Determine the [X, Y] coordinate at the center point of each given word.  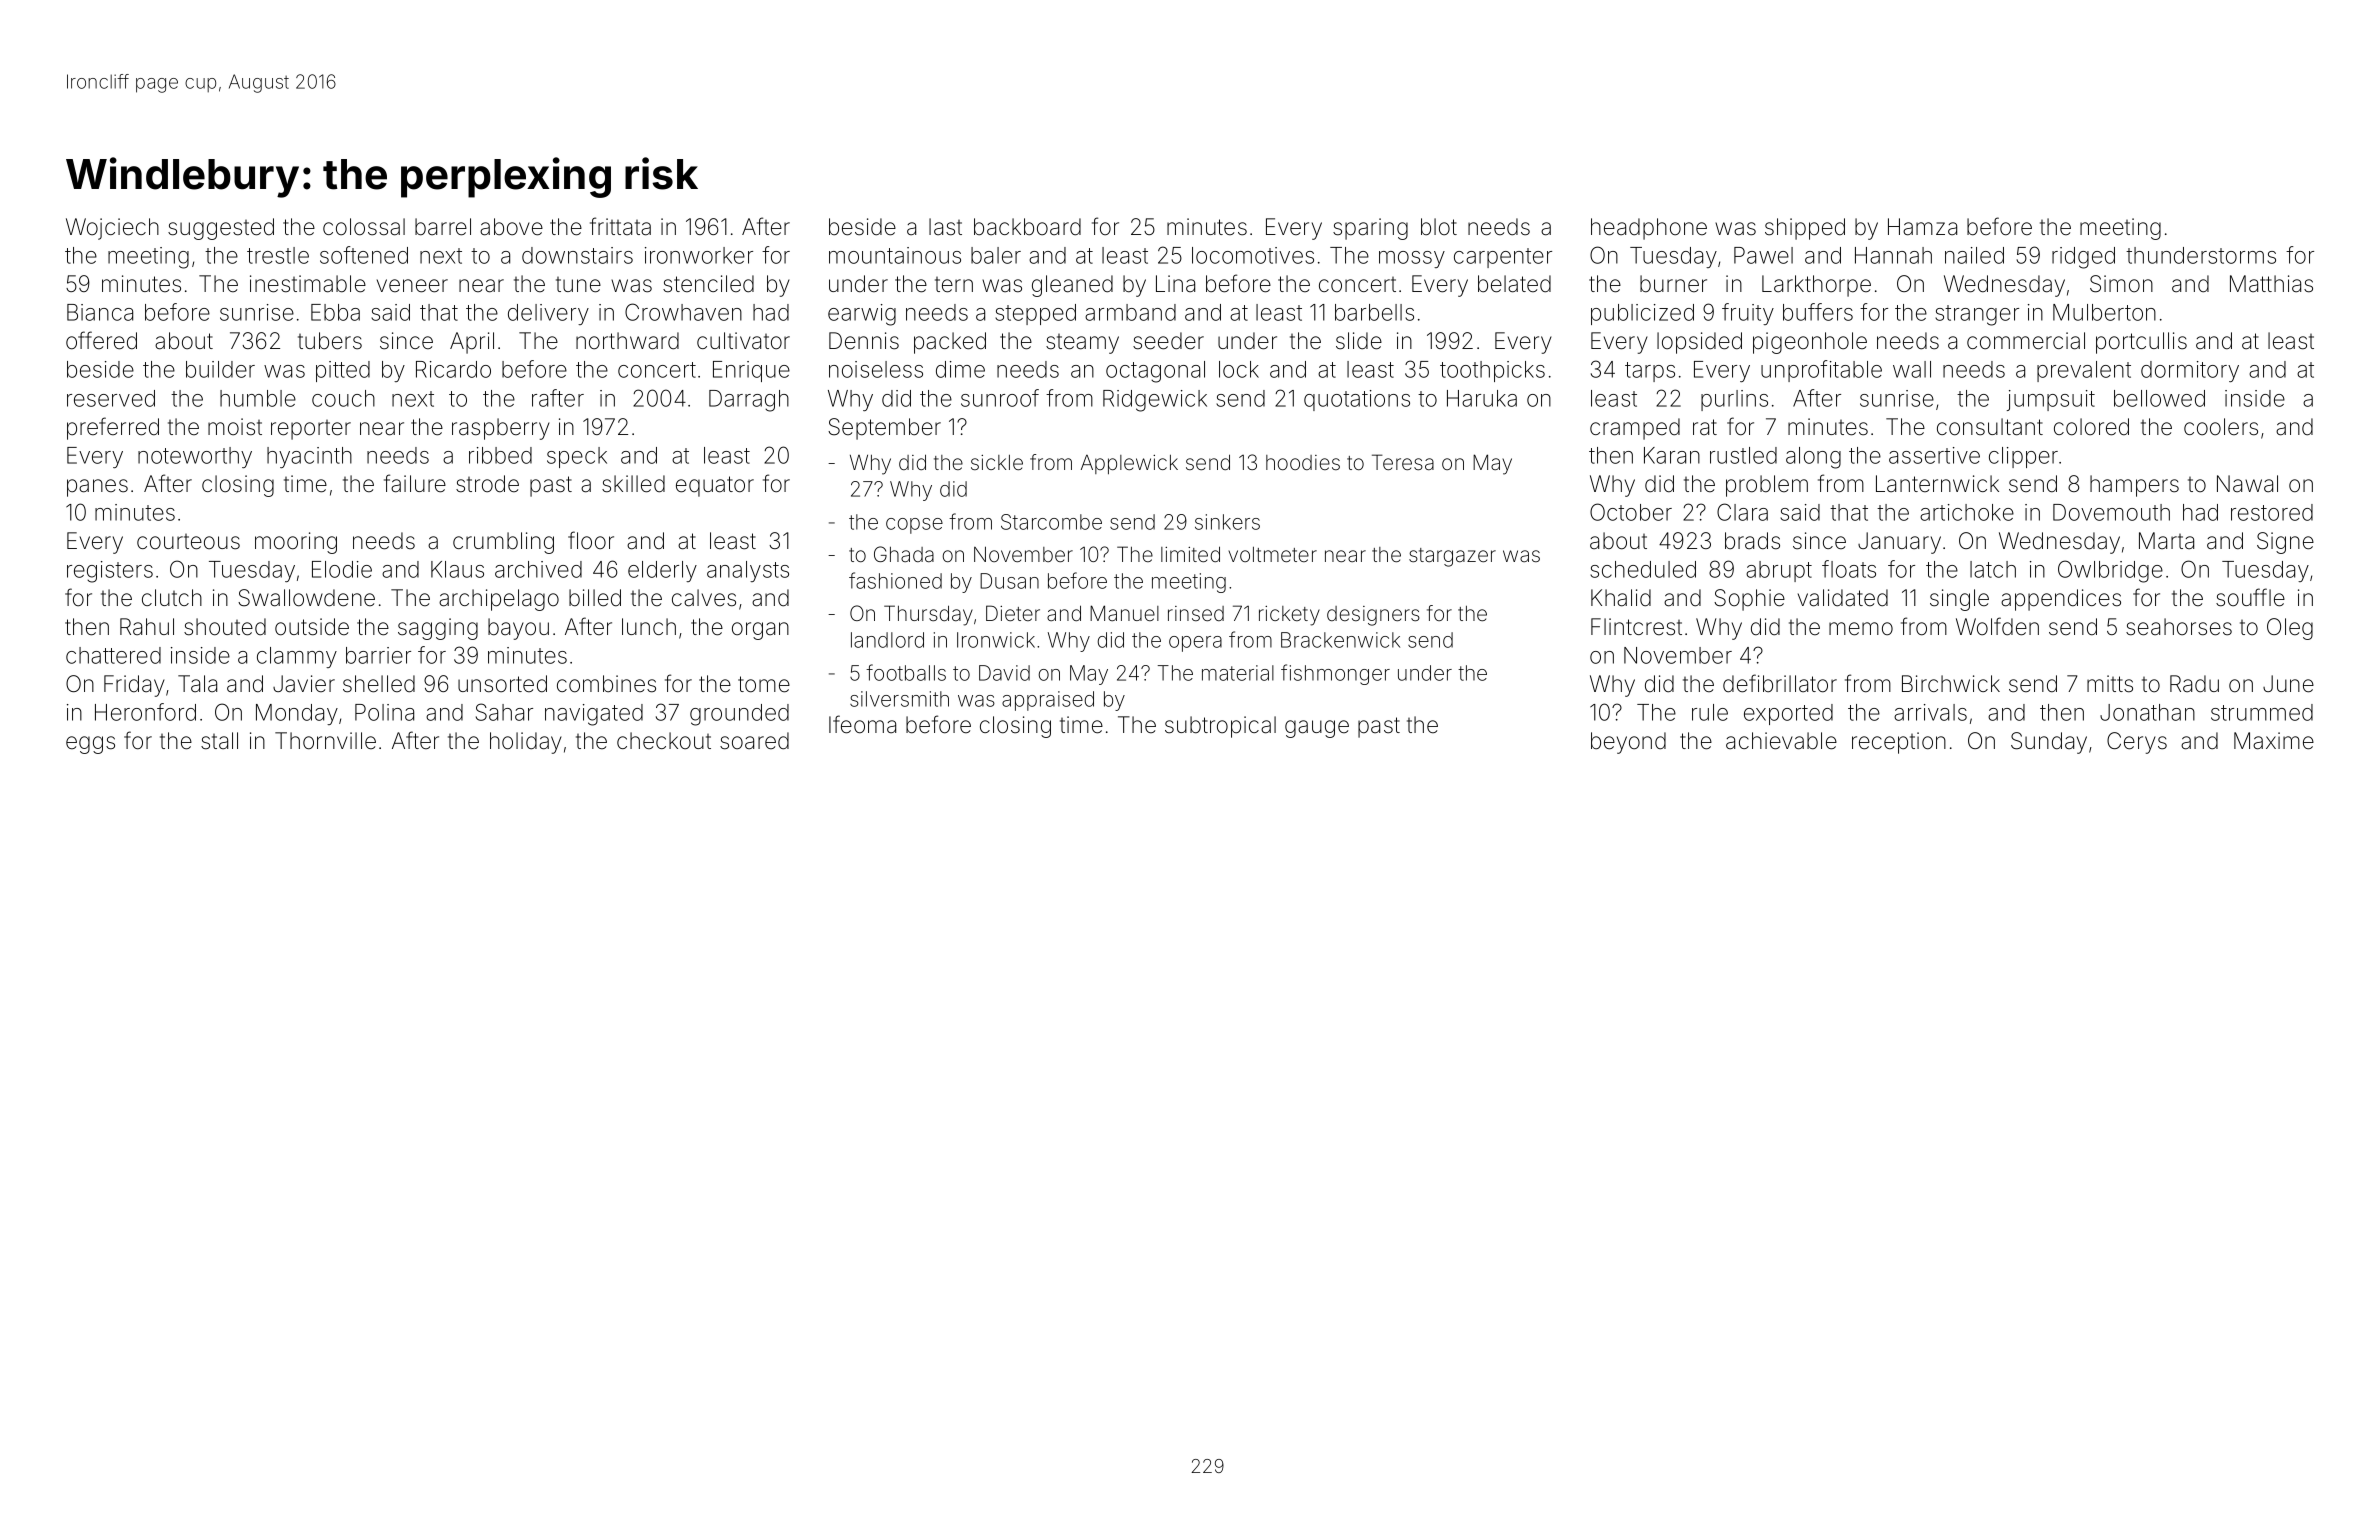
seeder [1168, 341]
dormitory [2190, 371]
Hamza [1922, 227]
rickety [1289, 616]
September [884, 429]
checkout [664, 741]
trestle [278, 255]
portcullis [2141, 343]
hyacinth [309, 457]
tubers [330, 341]
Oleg [2290, 629]
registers [110, 572]
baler [996, 255]
